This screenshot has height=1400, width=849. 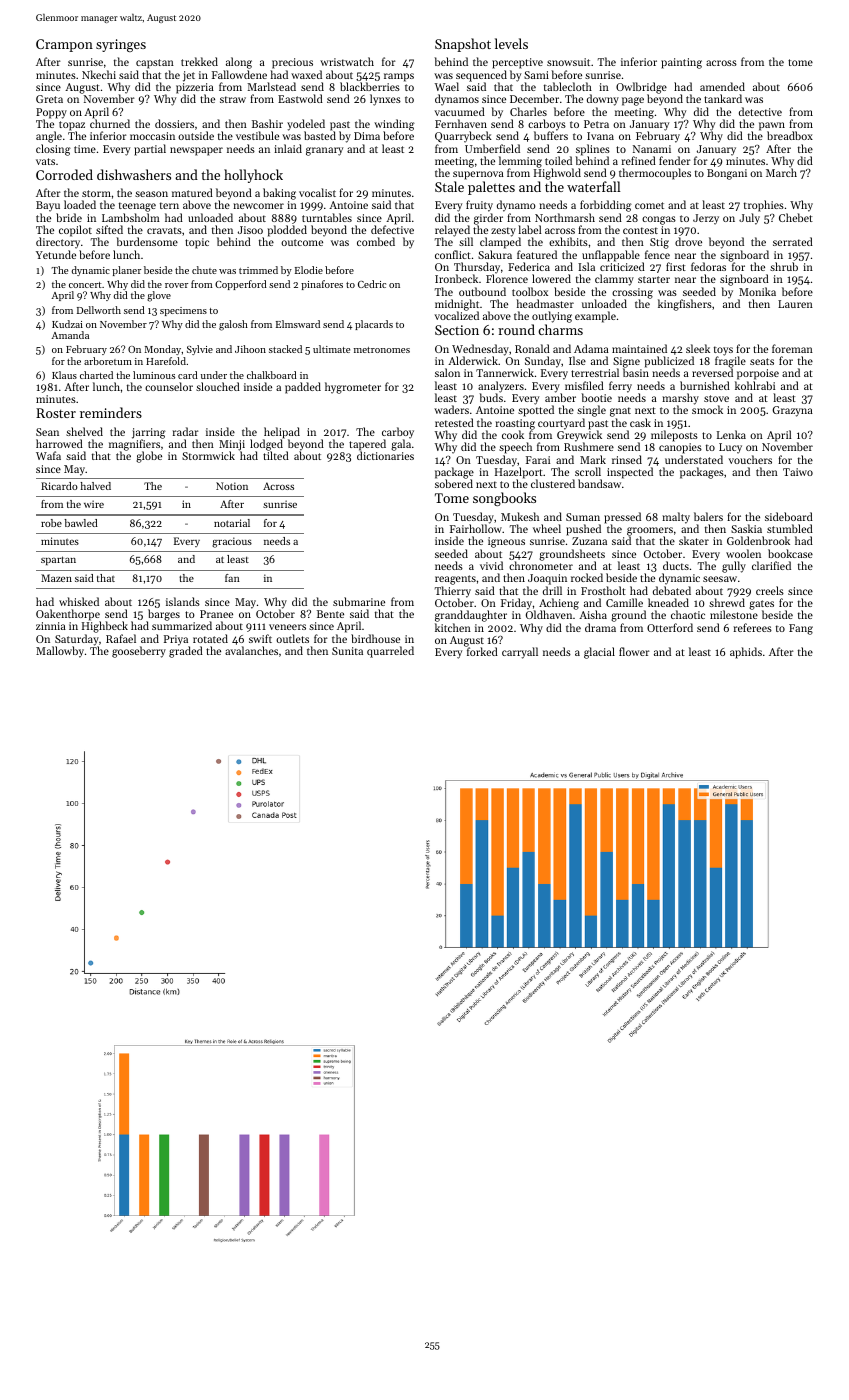 What do you see at coordinates (56, 578) in the screenshot?
I see `Mazen` at bounding box center [56, 578].
